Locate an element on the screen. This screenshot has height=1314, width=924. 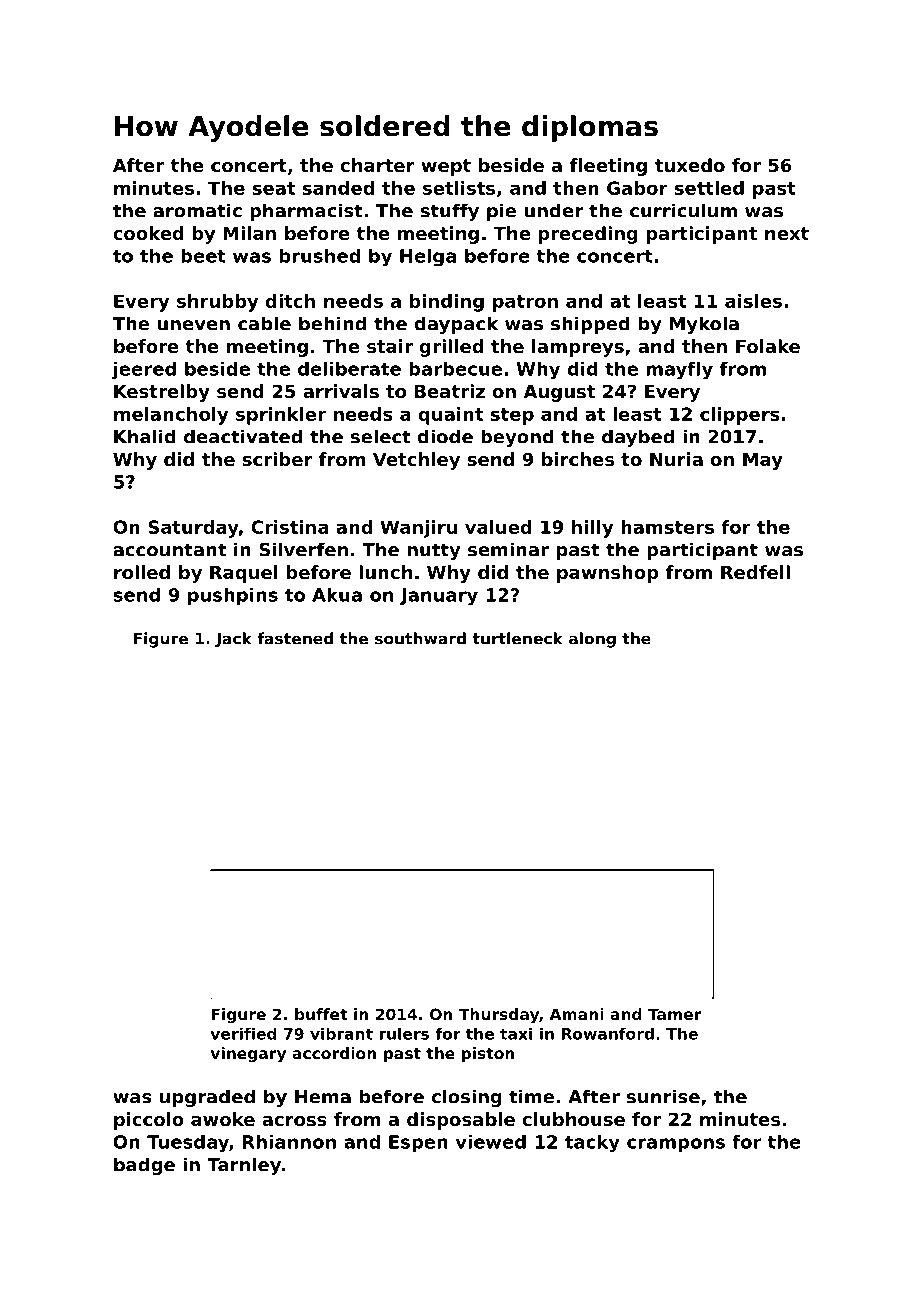
Redfell is located at coordinates (755, 572).
